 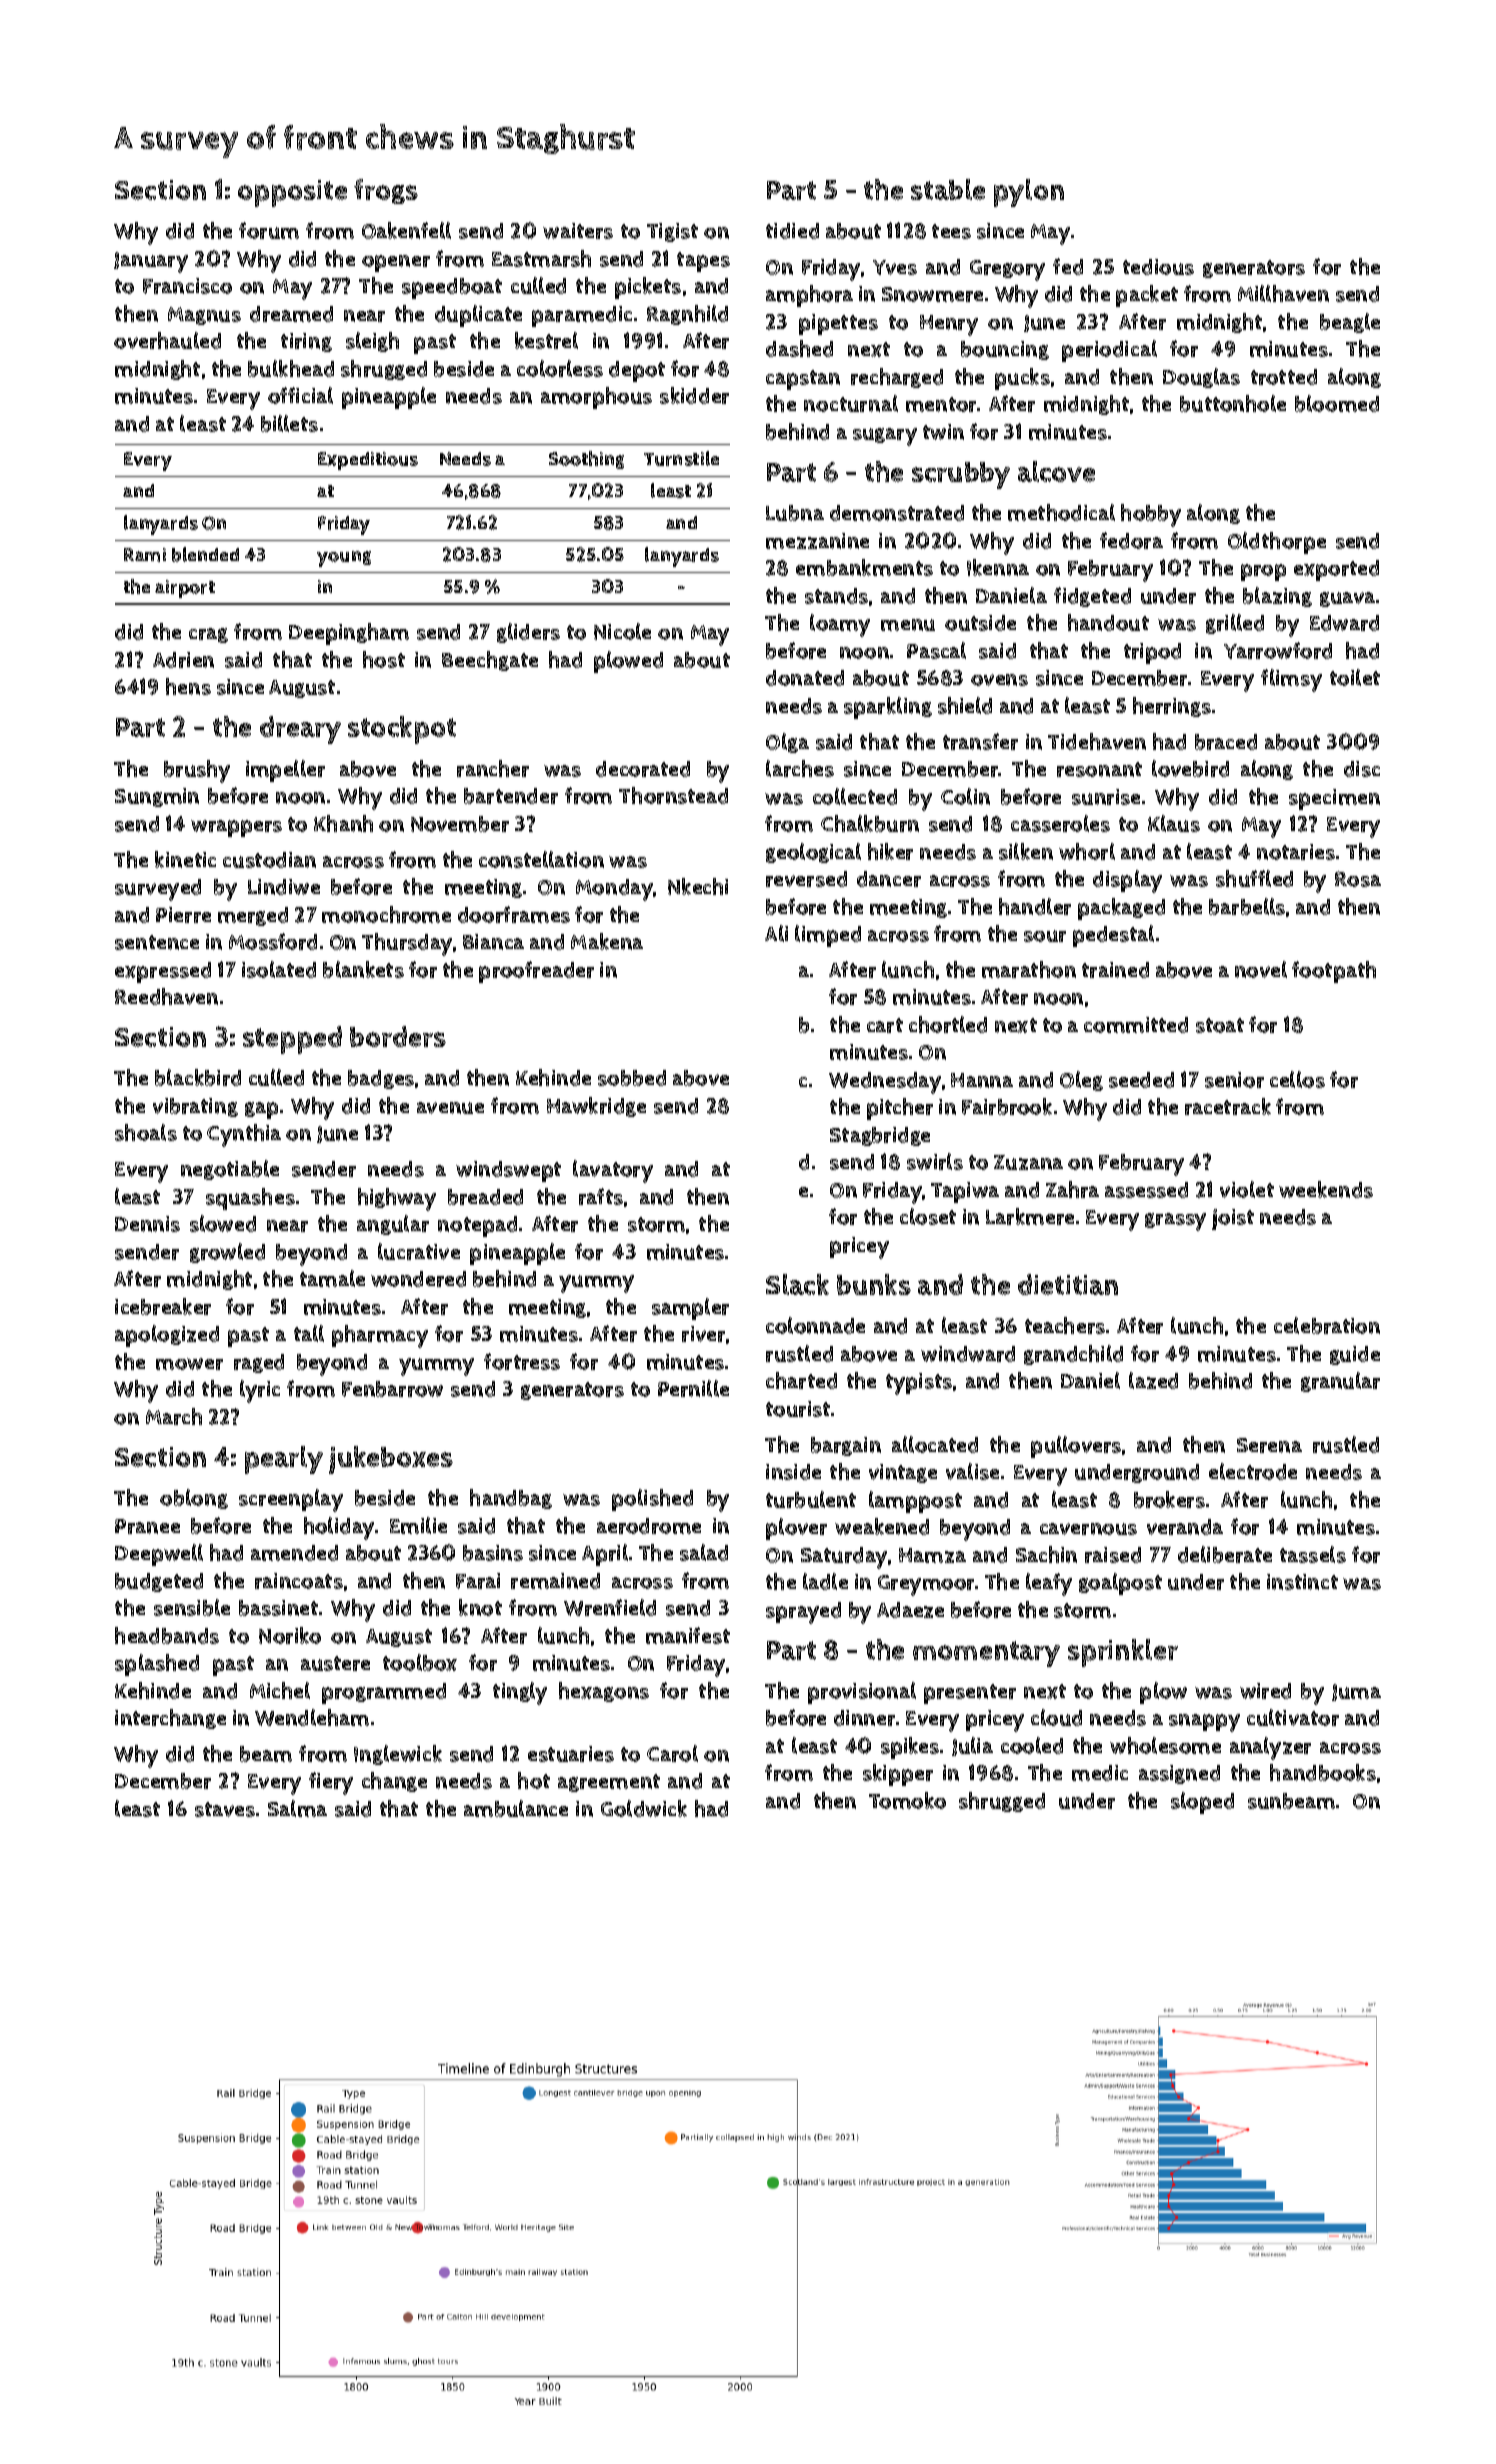 I want to click on holiday, so click(x=339, y=1528).
